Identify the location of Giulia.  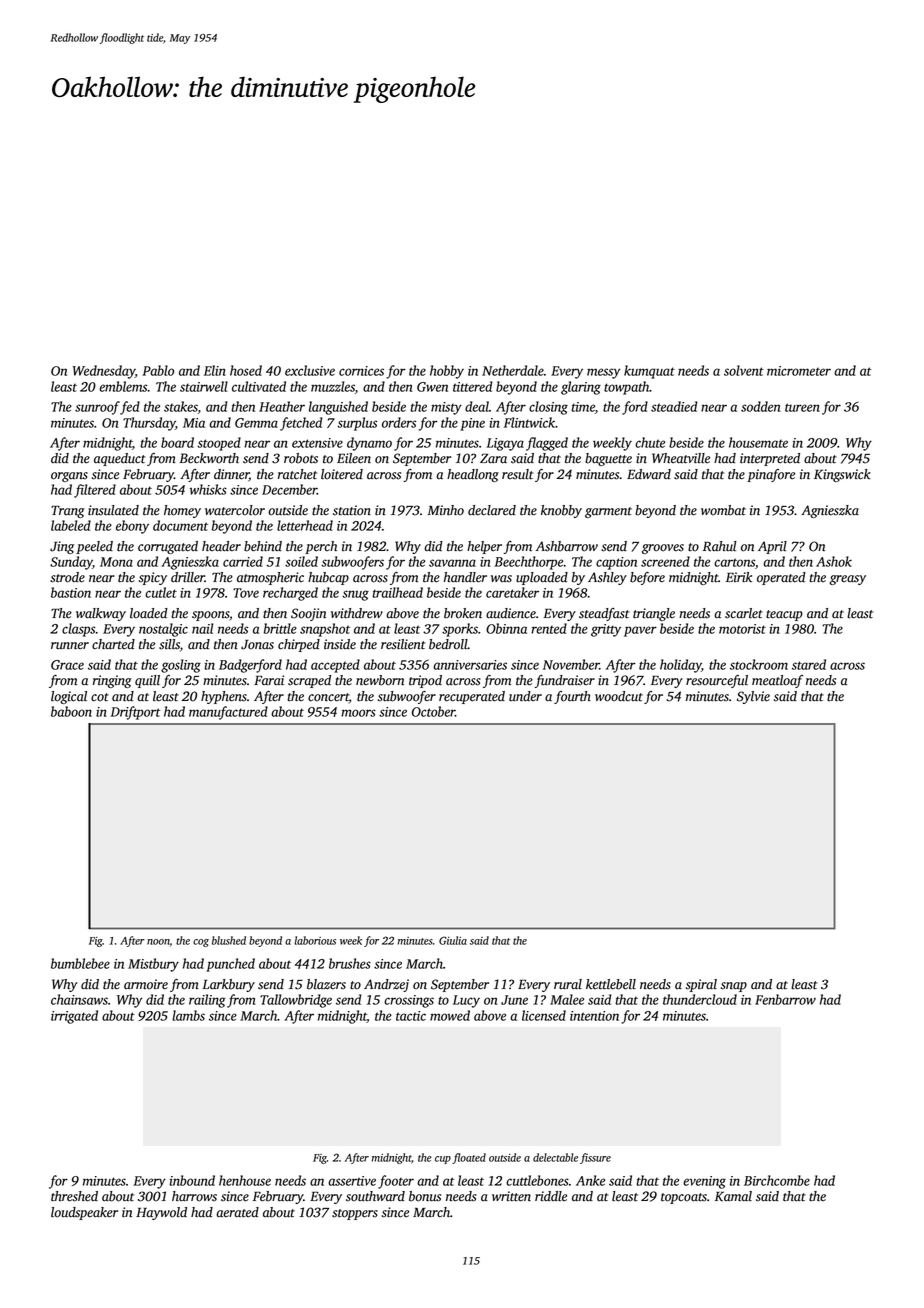
(453, 940).
